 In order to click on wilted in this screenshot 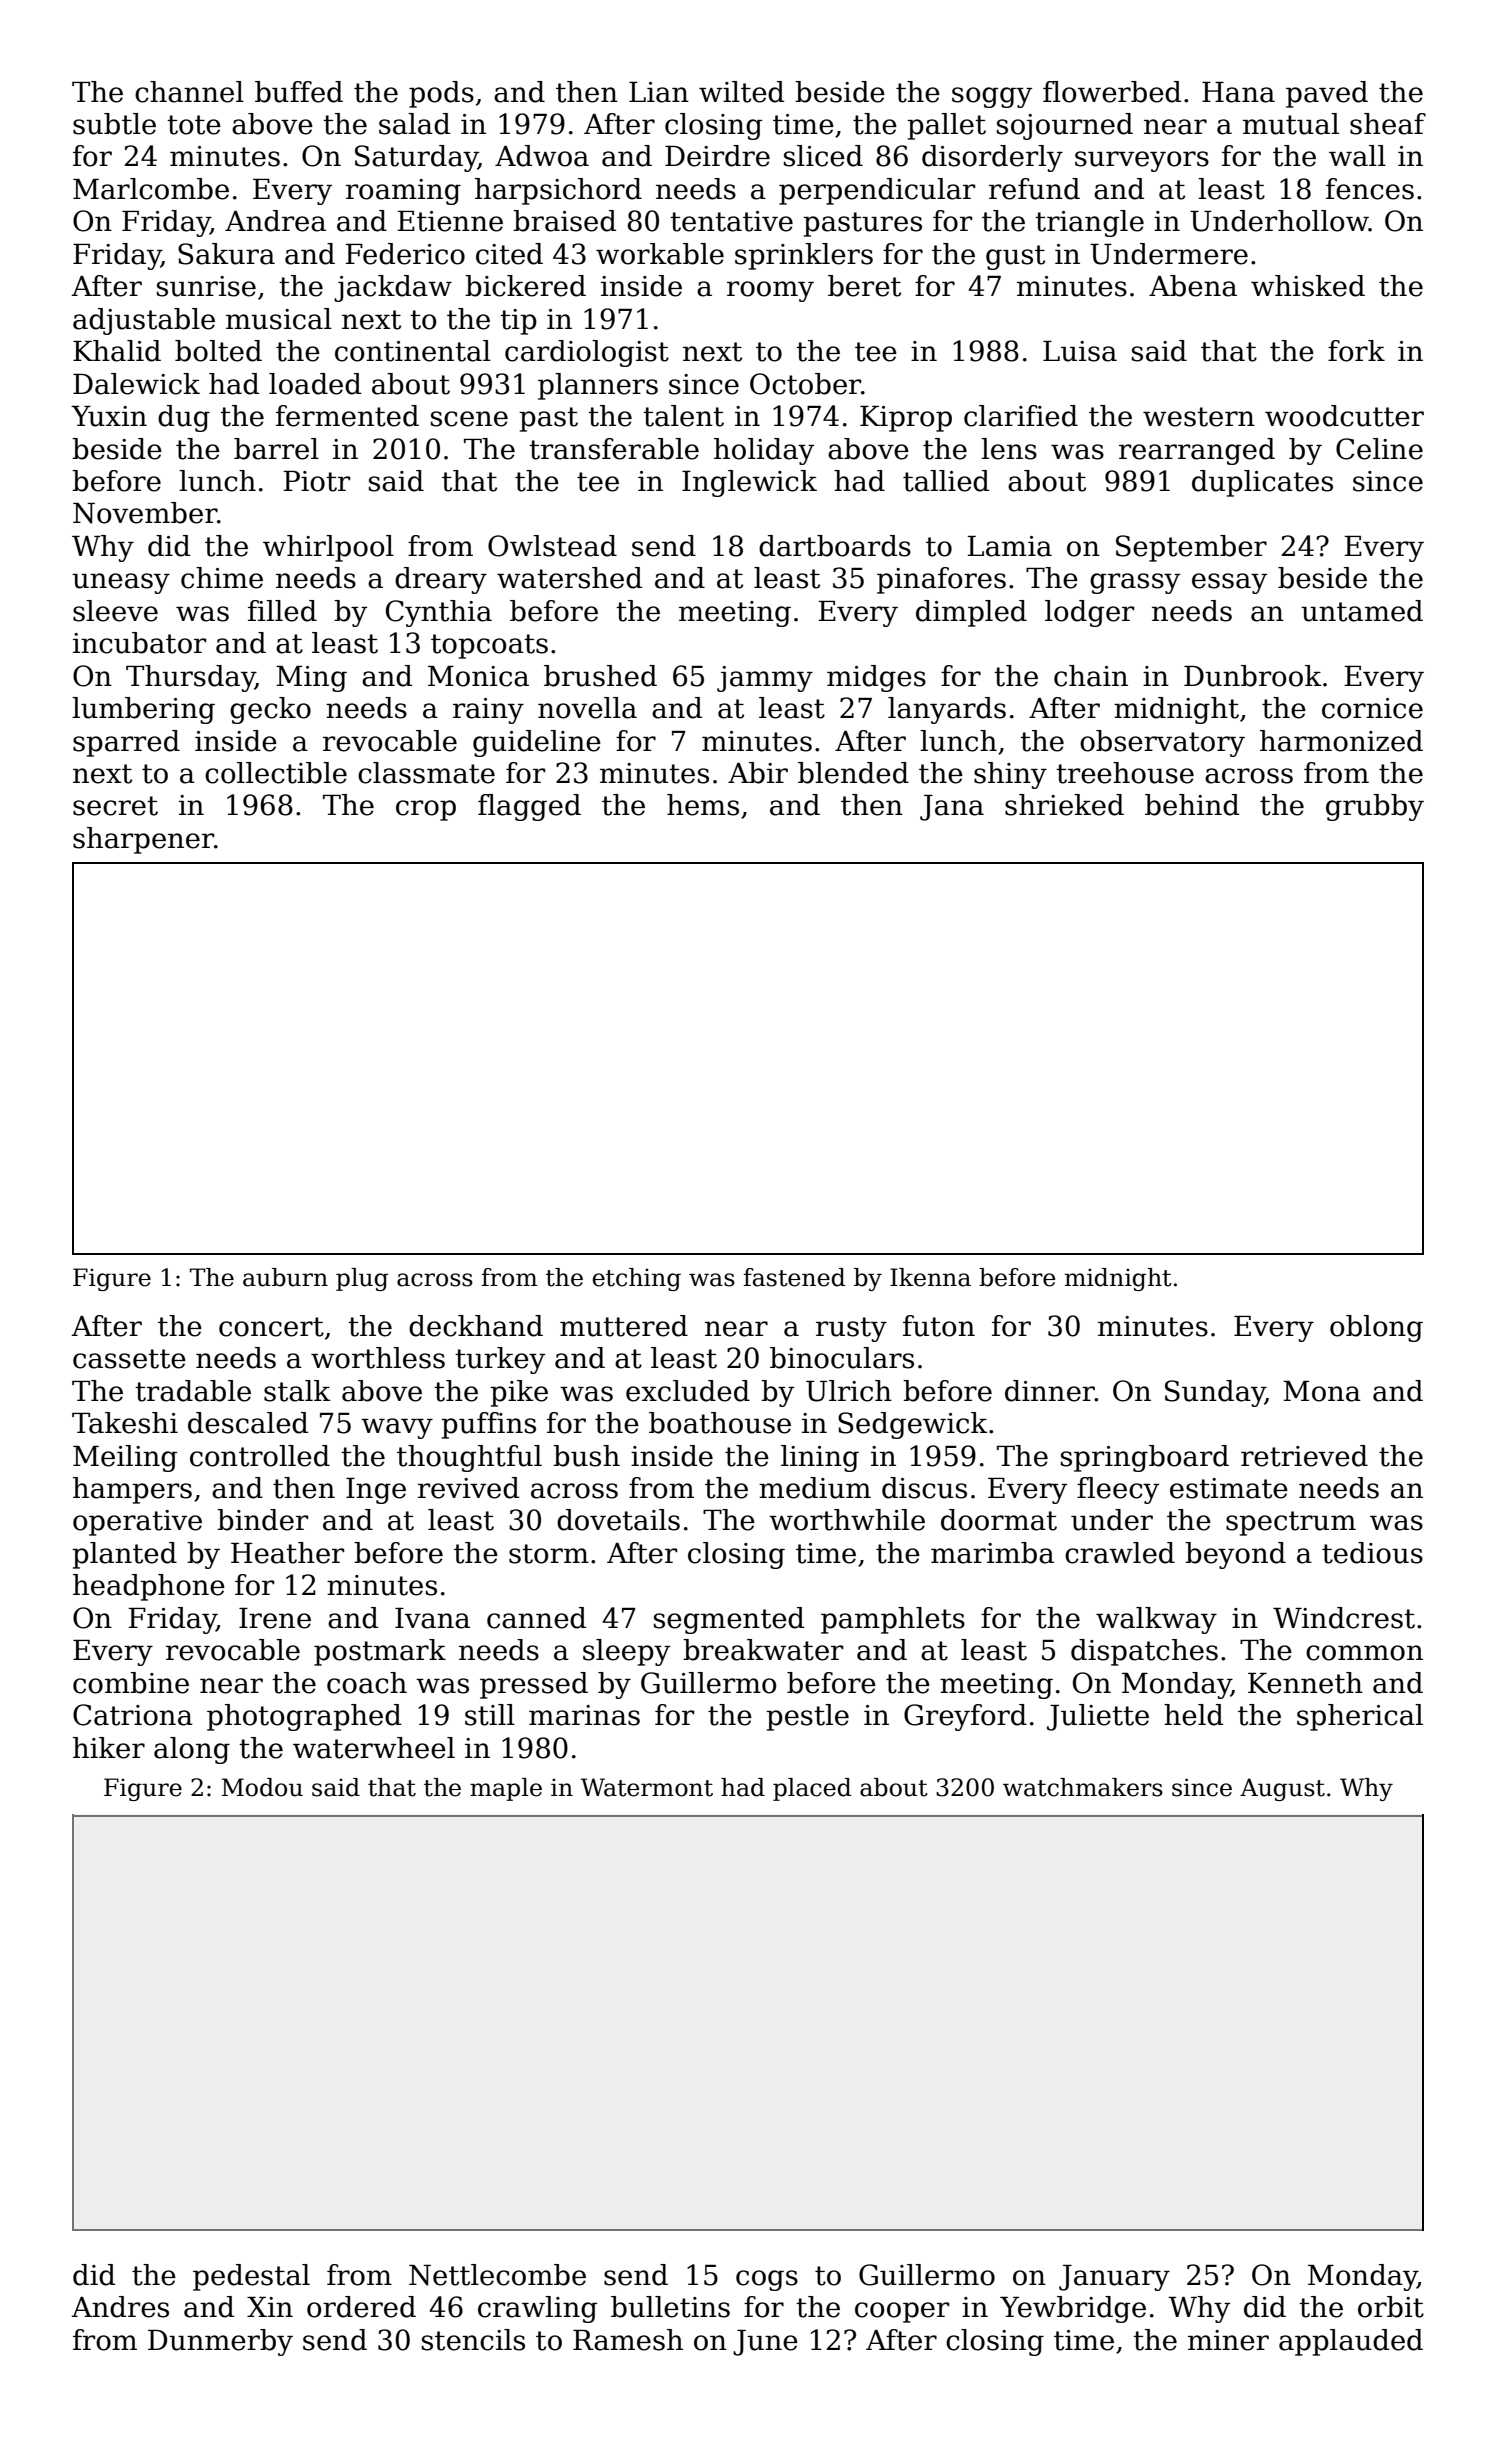, I will do `click(741, 92)`.
